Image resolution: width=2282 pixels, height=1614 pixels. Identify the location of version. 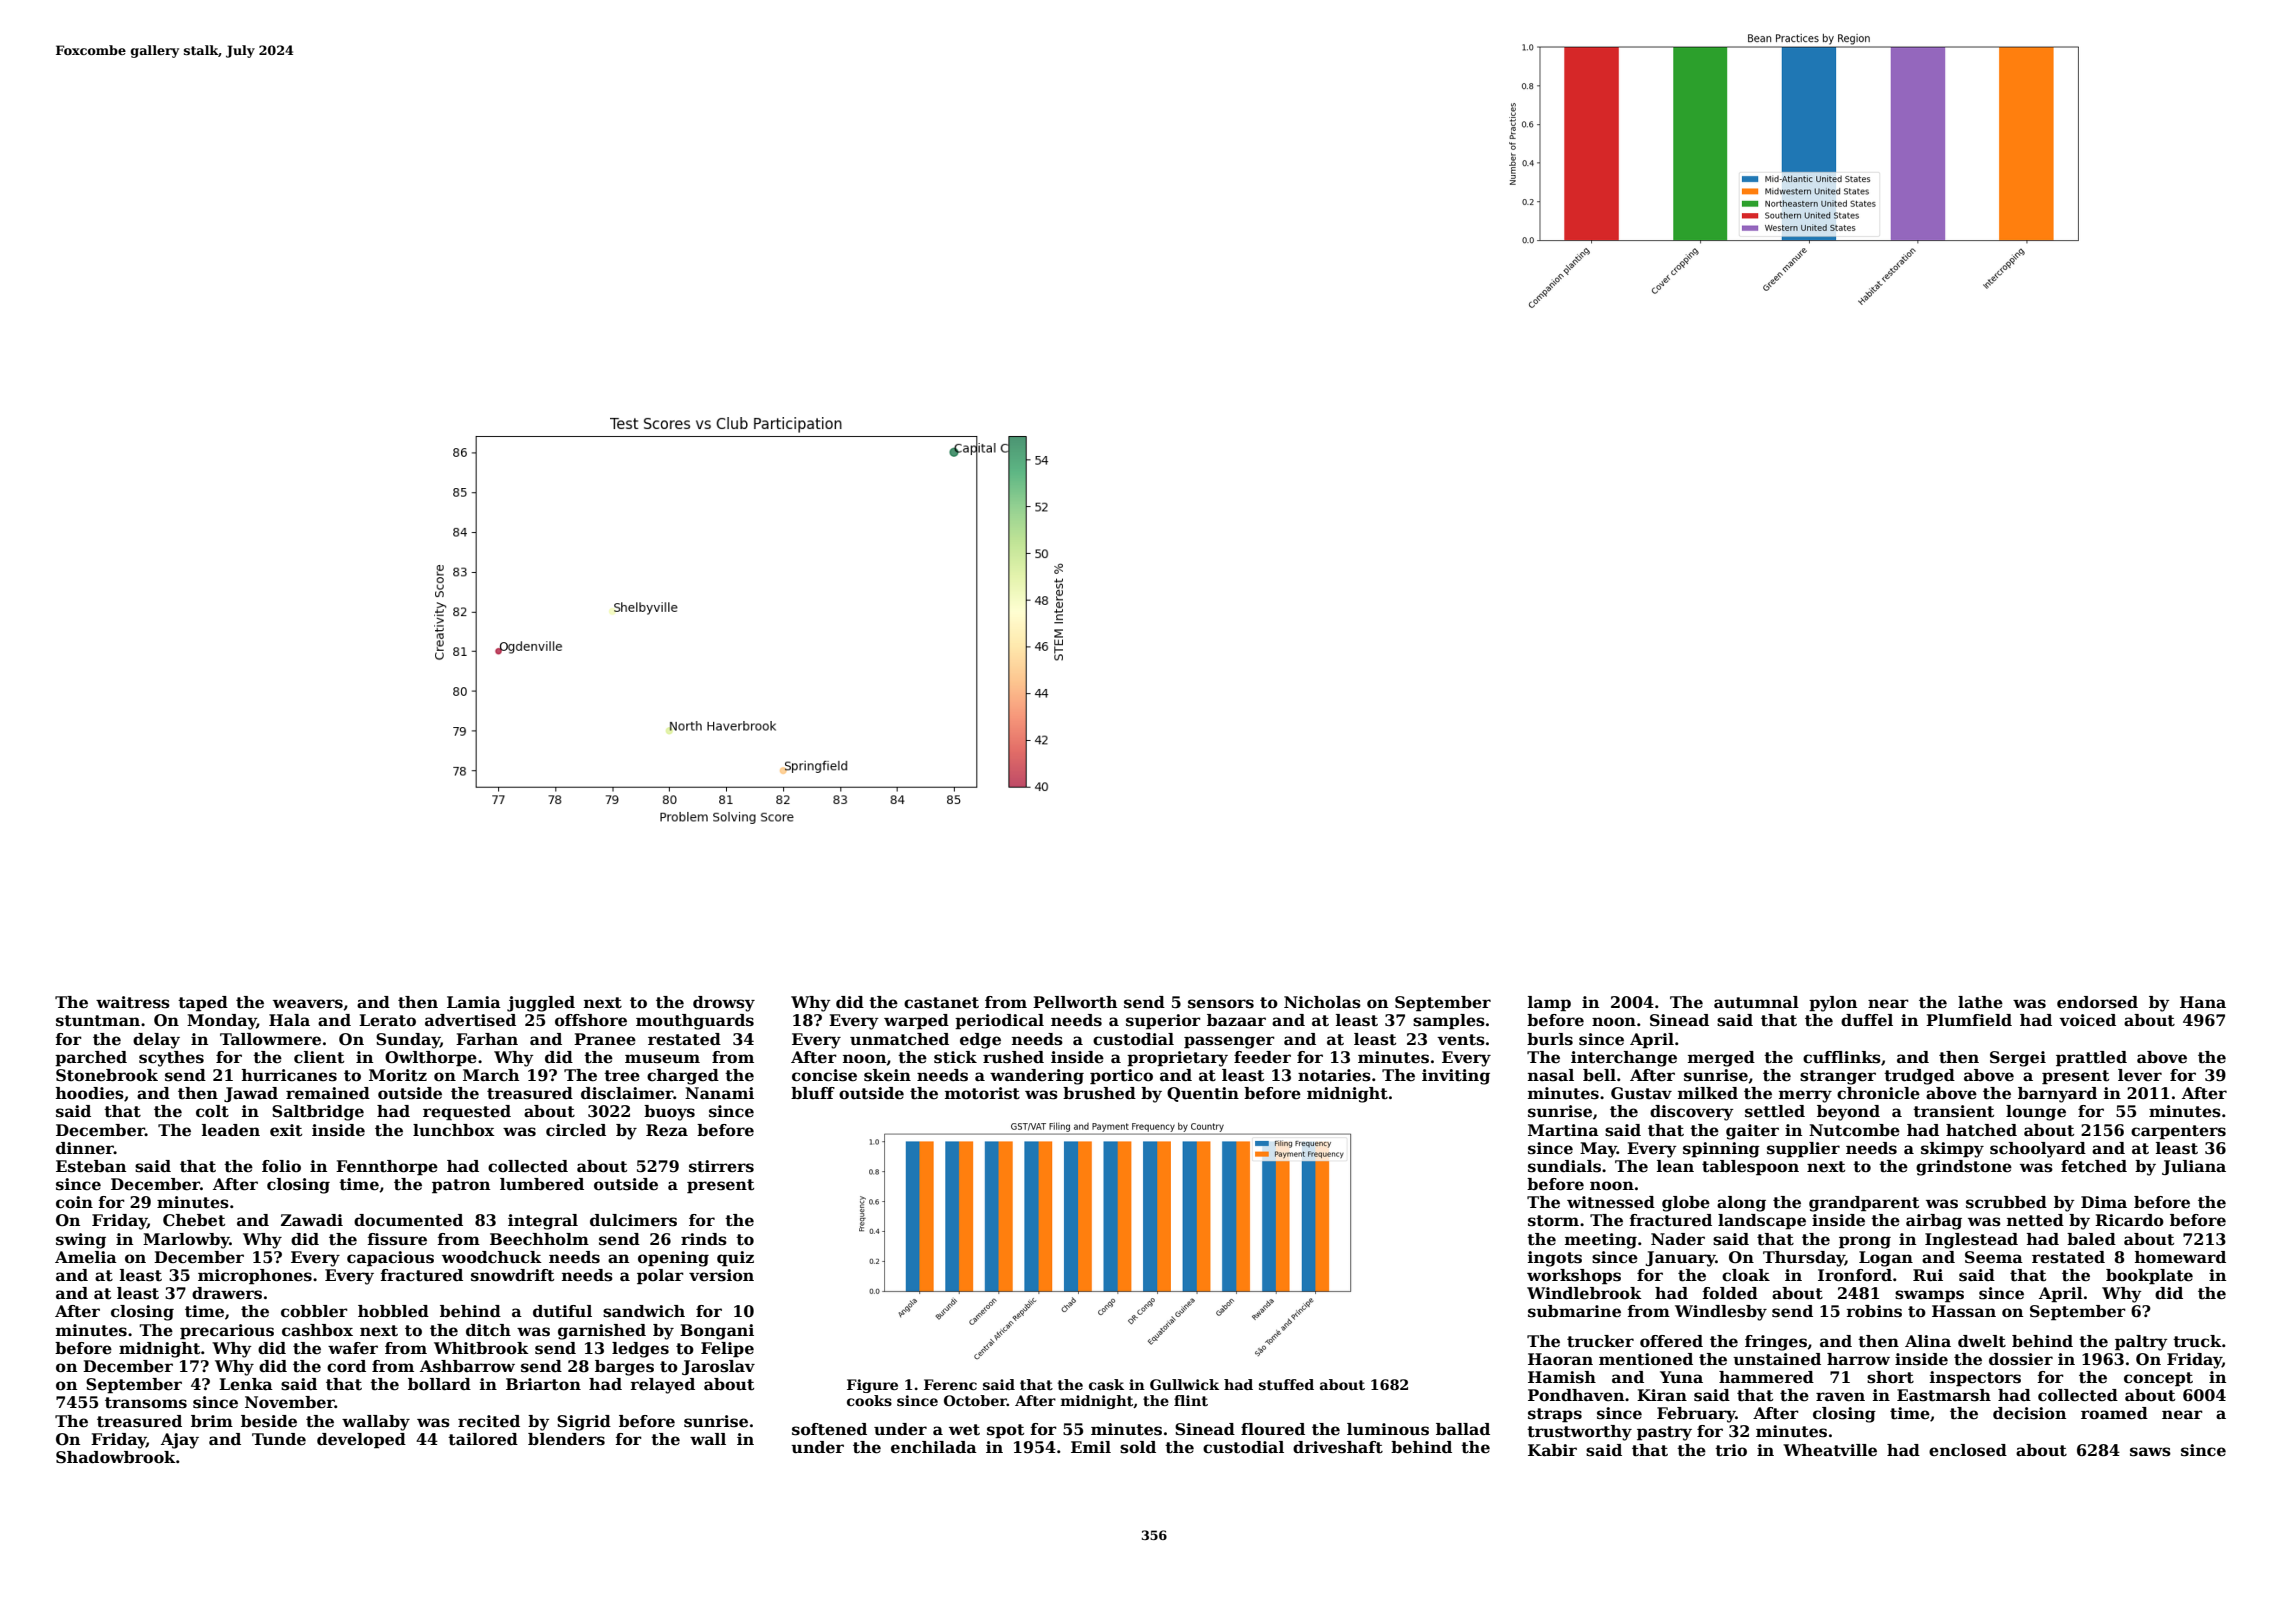
(721, 1275).
